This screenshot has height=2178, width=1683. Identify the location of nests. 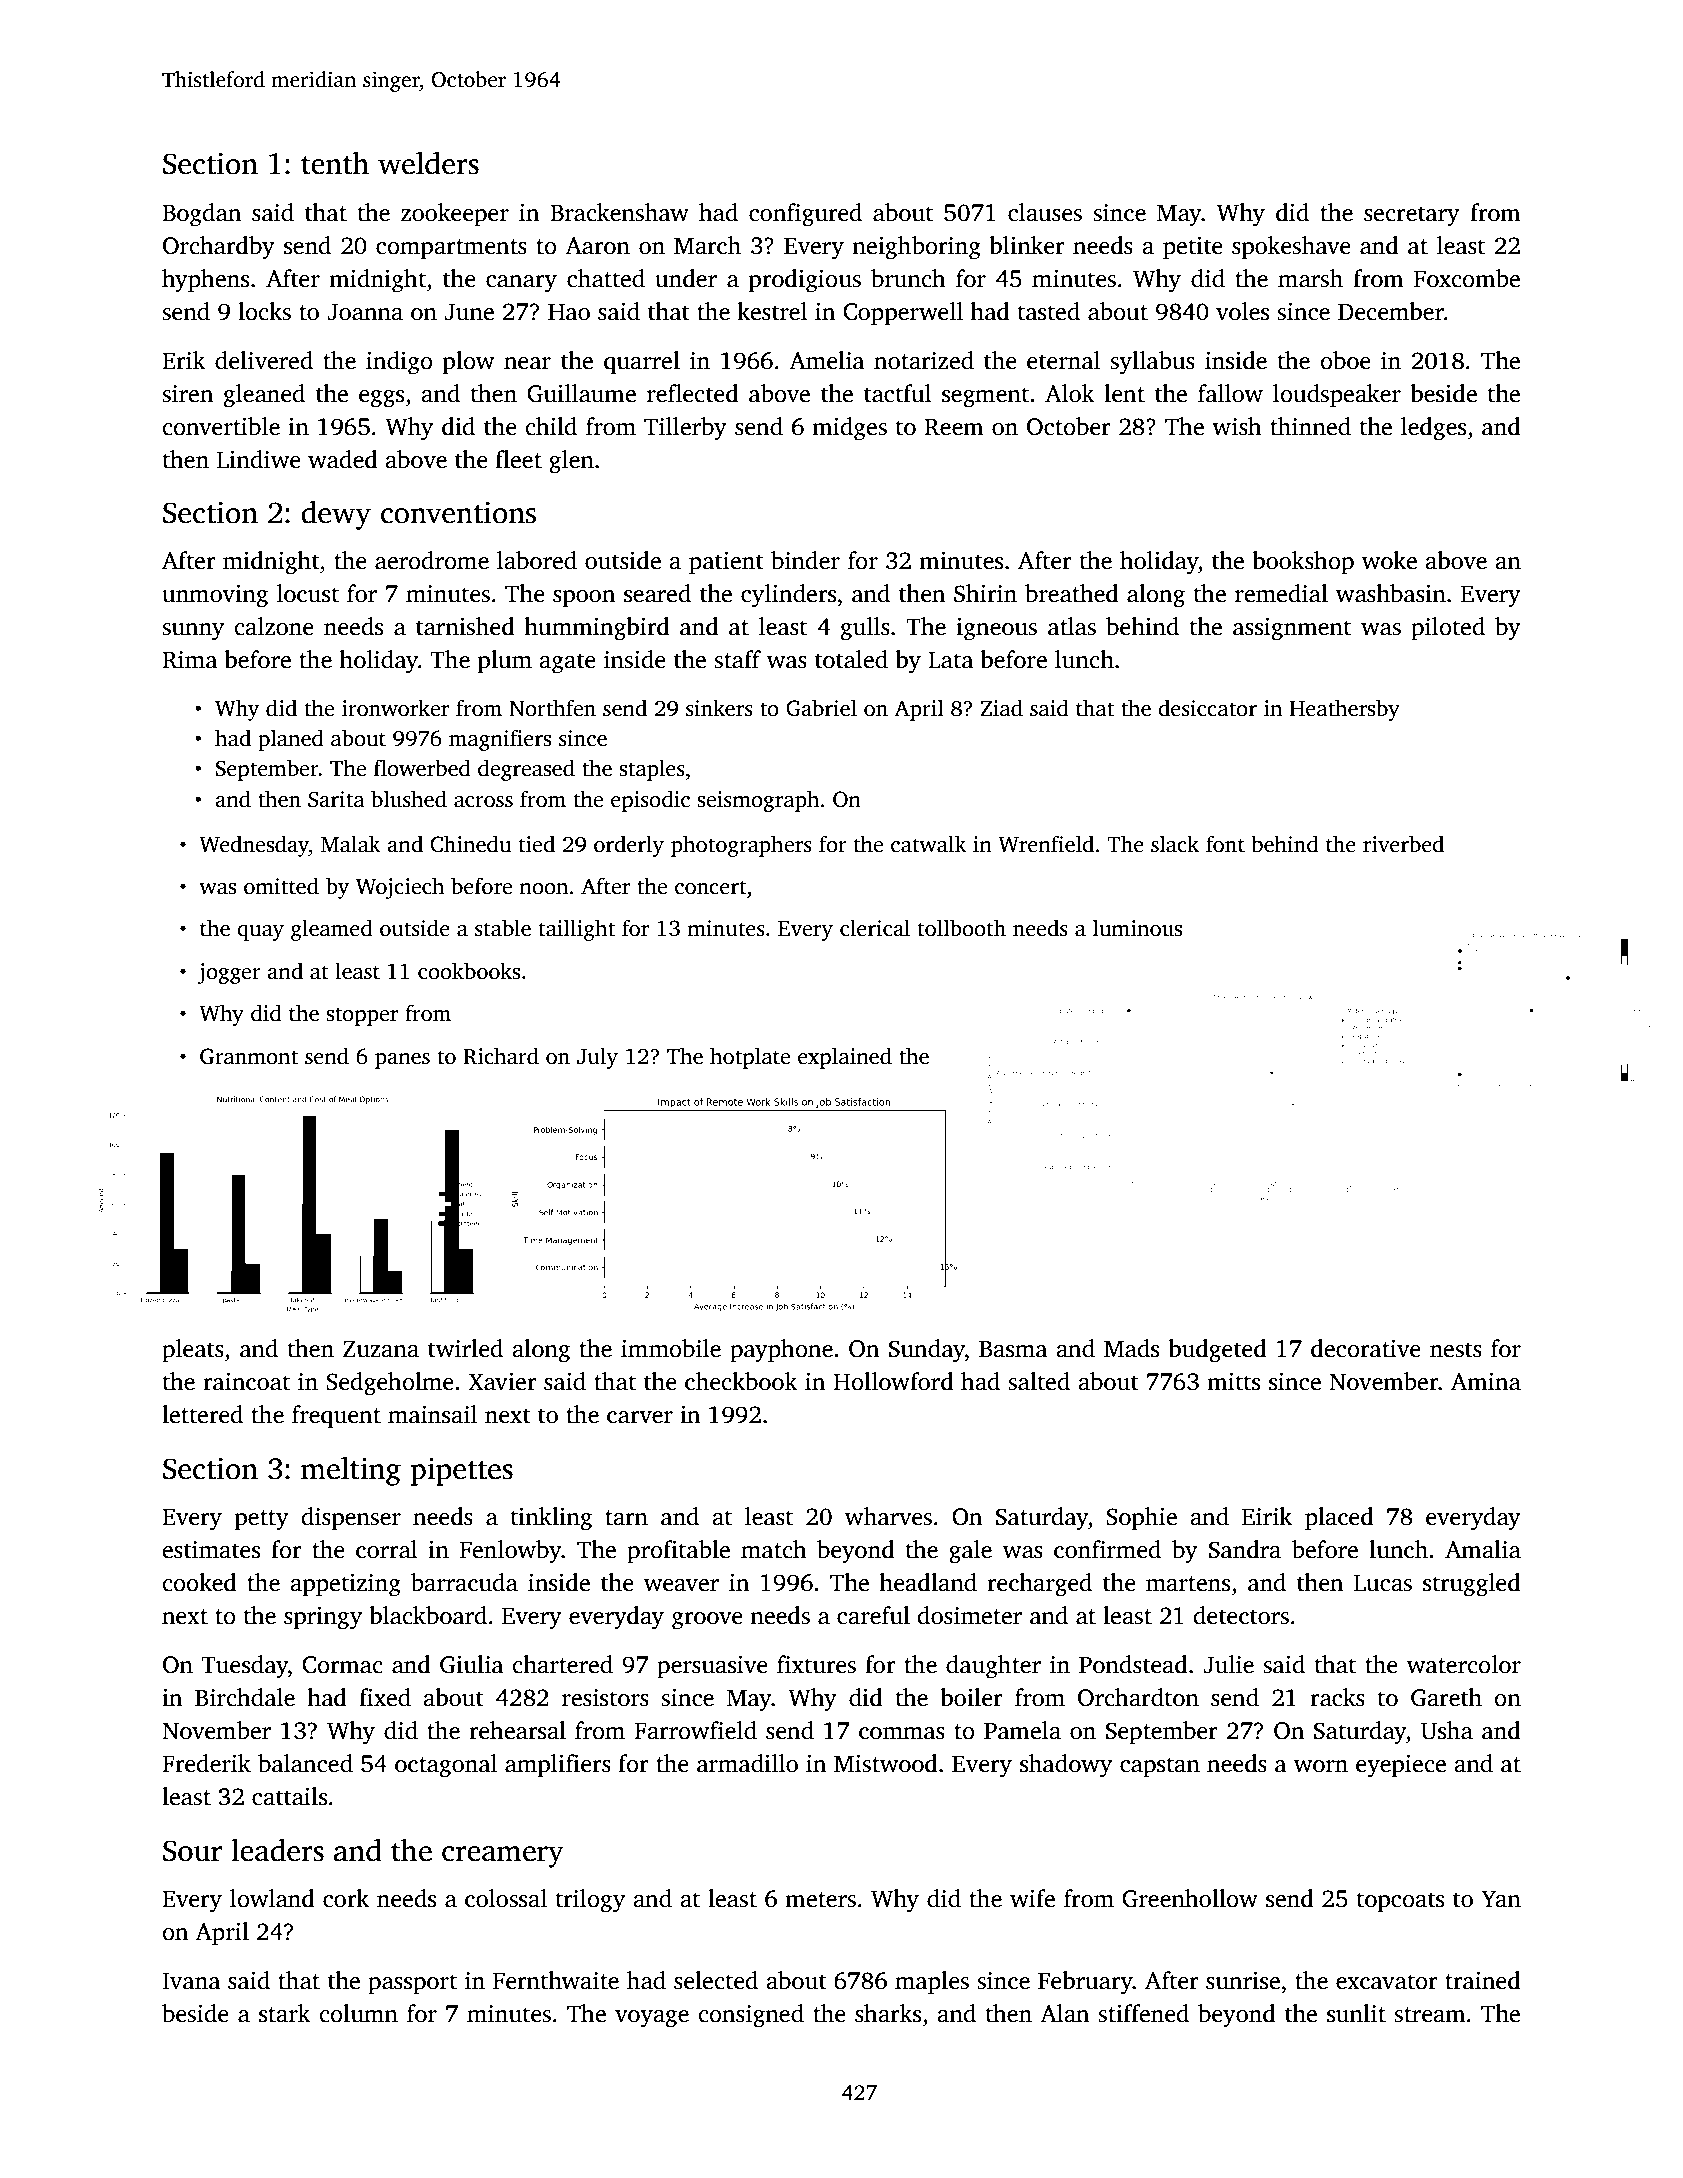
(1456, 1350).
